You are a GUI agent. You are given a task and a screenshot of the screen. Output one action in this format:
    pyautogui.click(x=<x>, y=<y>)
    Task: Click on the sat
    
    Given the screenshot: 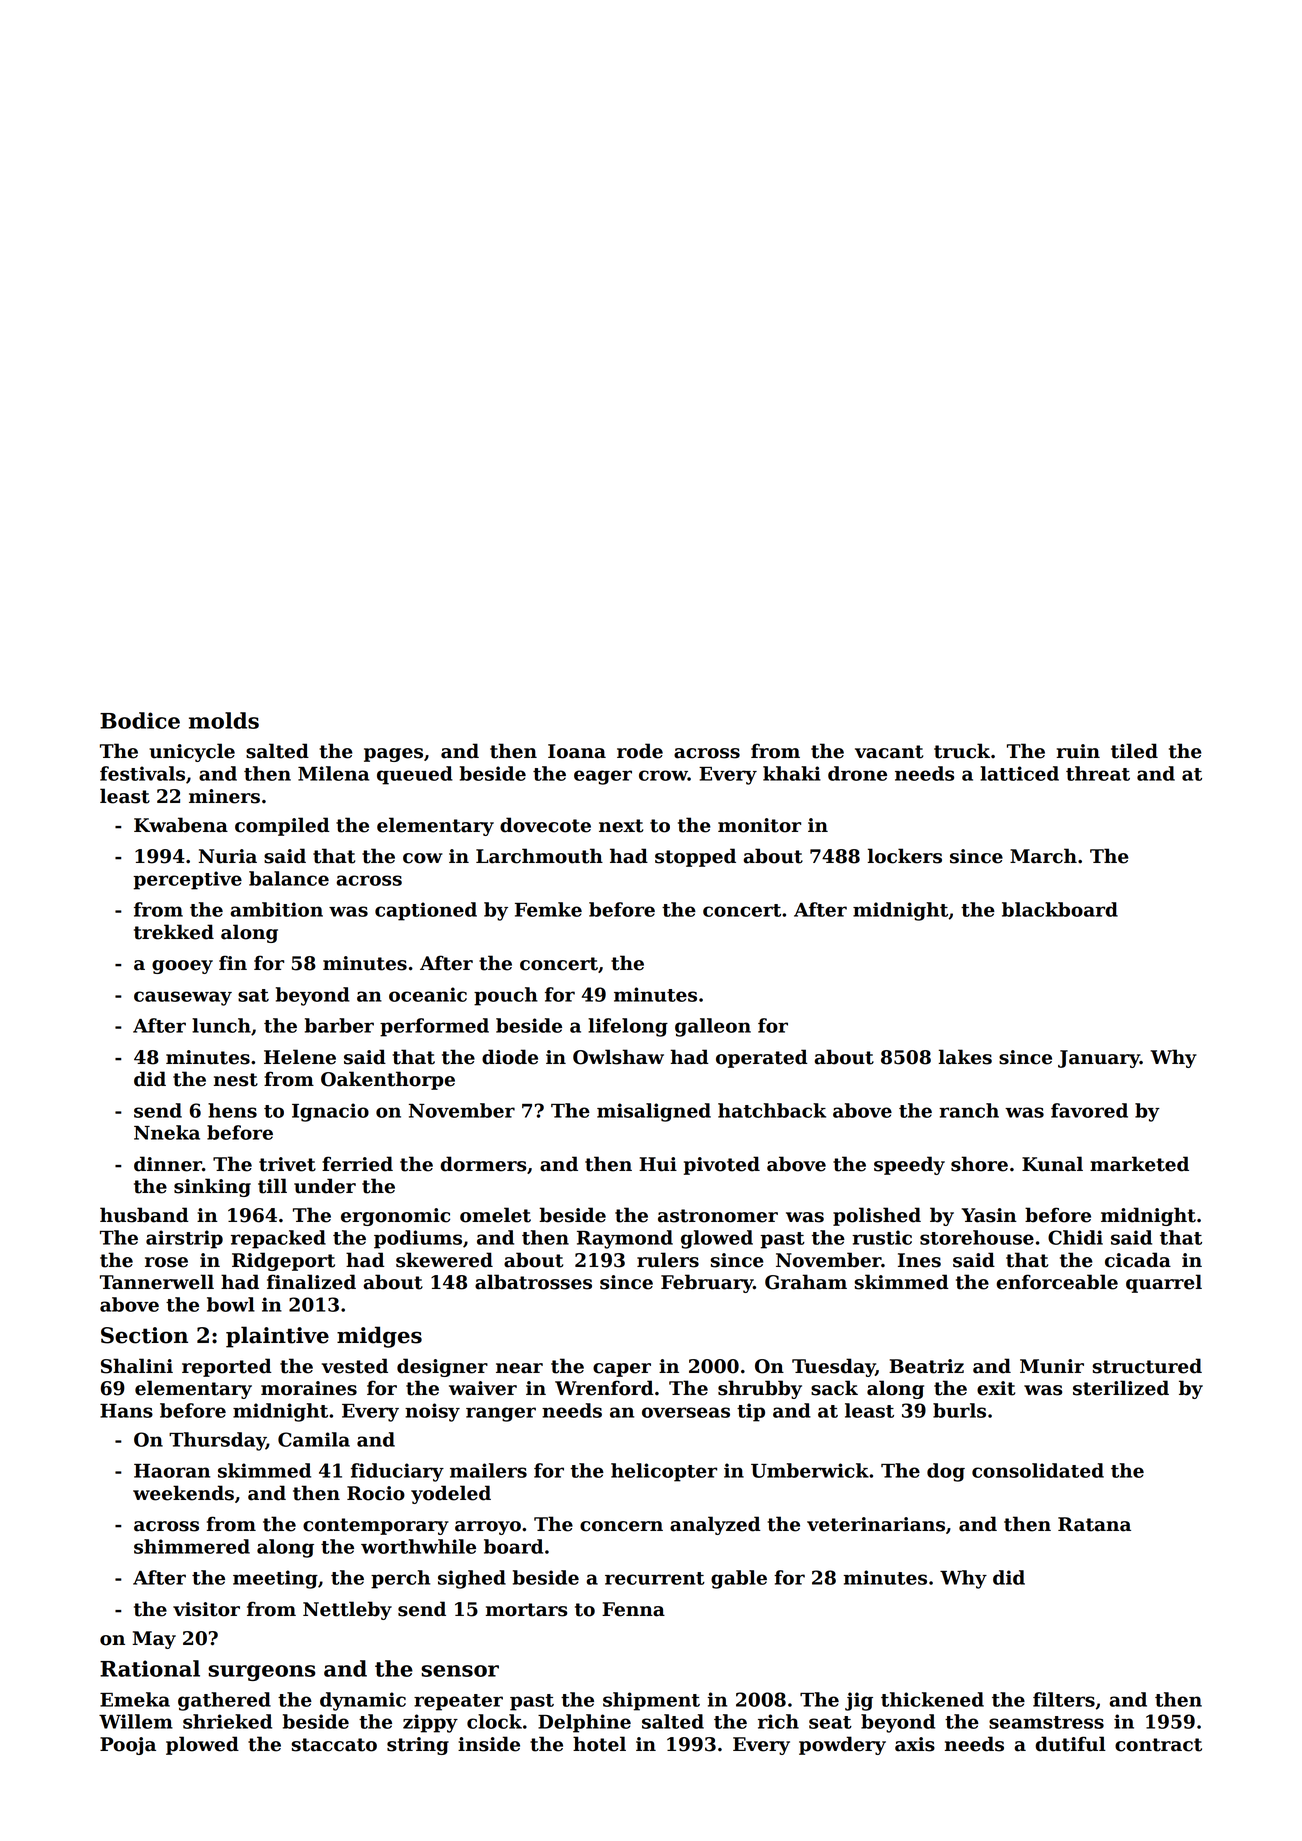 What is the action you would take?
    pyautogui.click(x=253, y=995)
